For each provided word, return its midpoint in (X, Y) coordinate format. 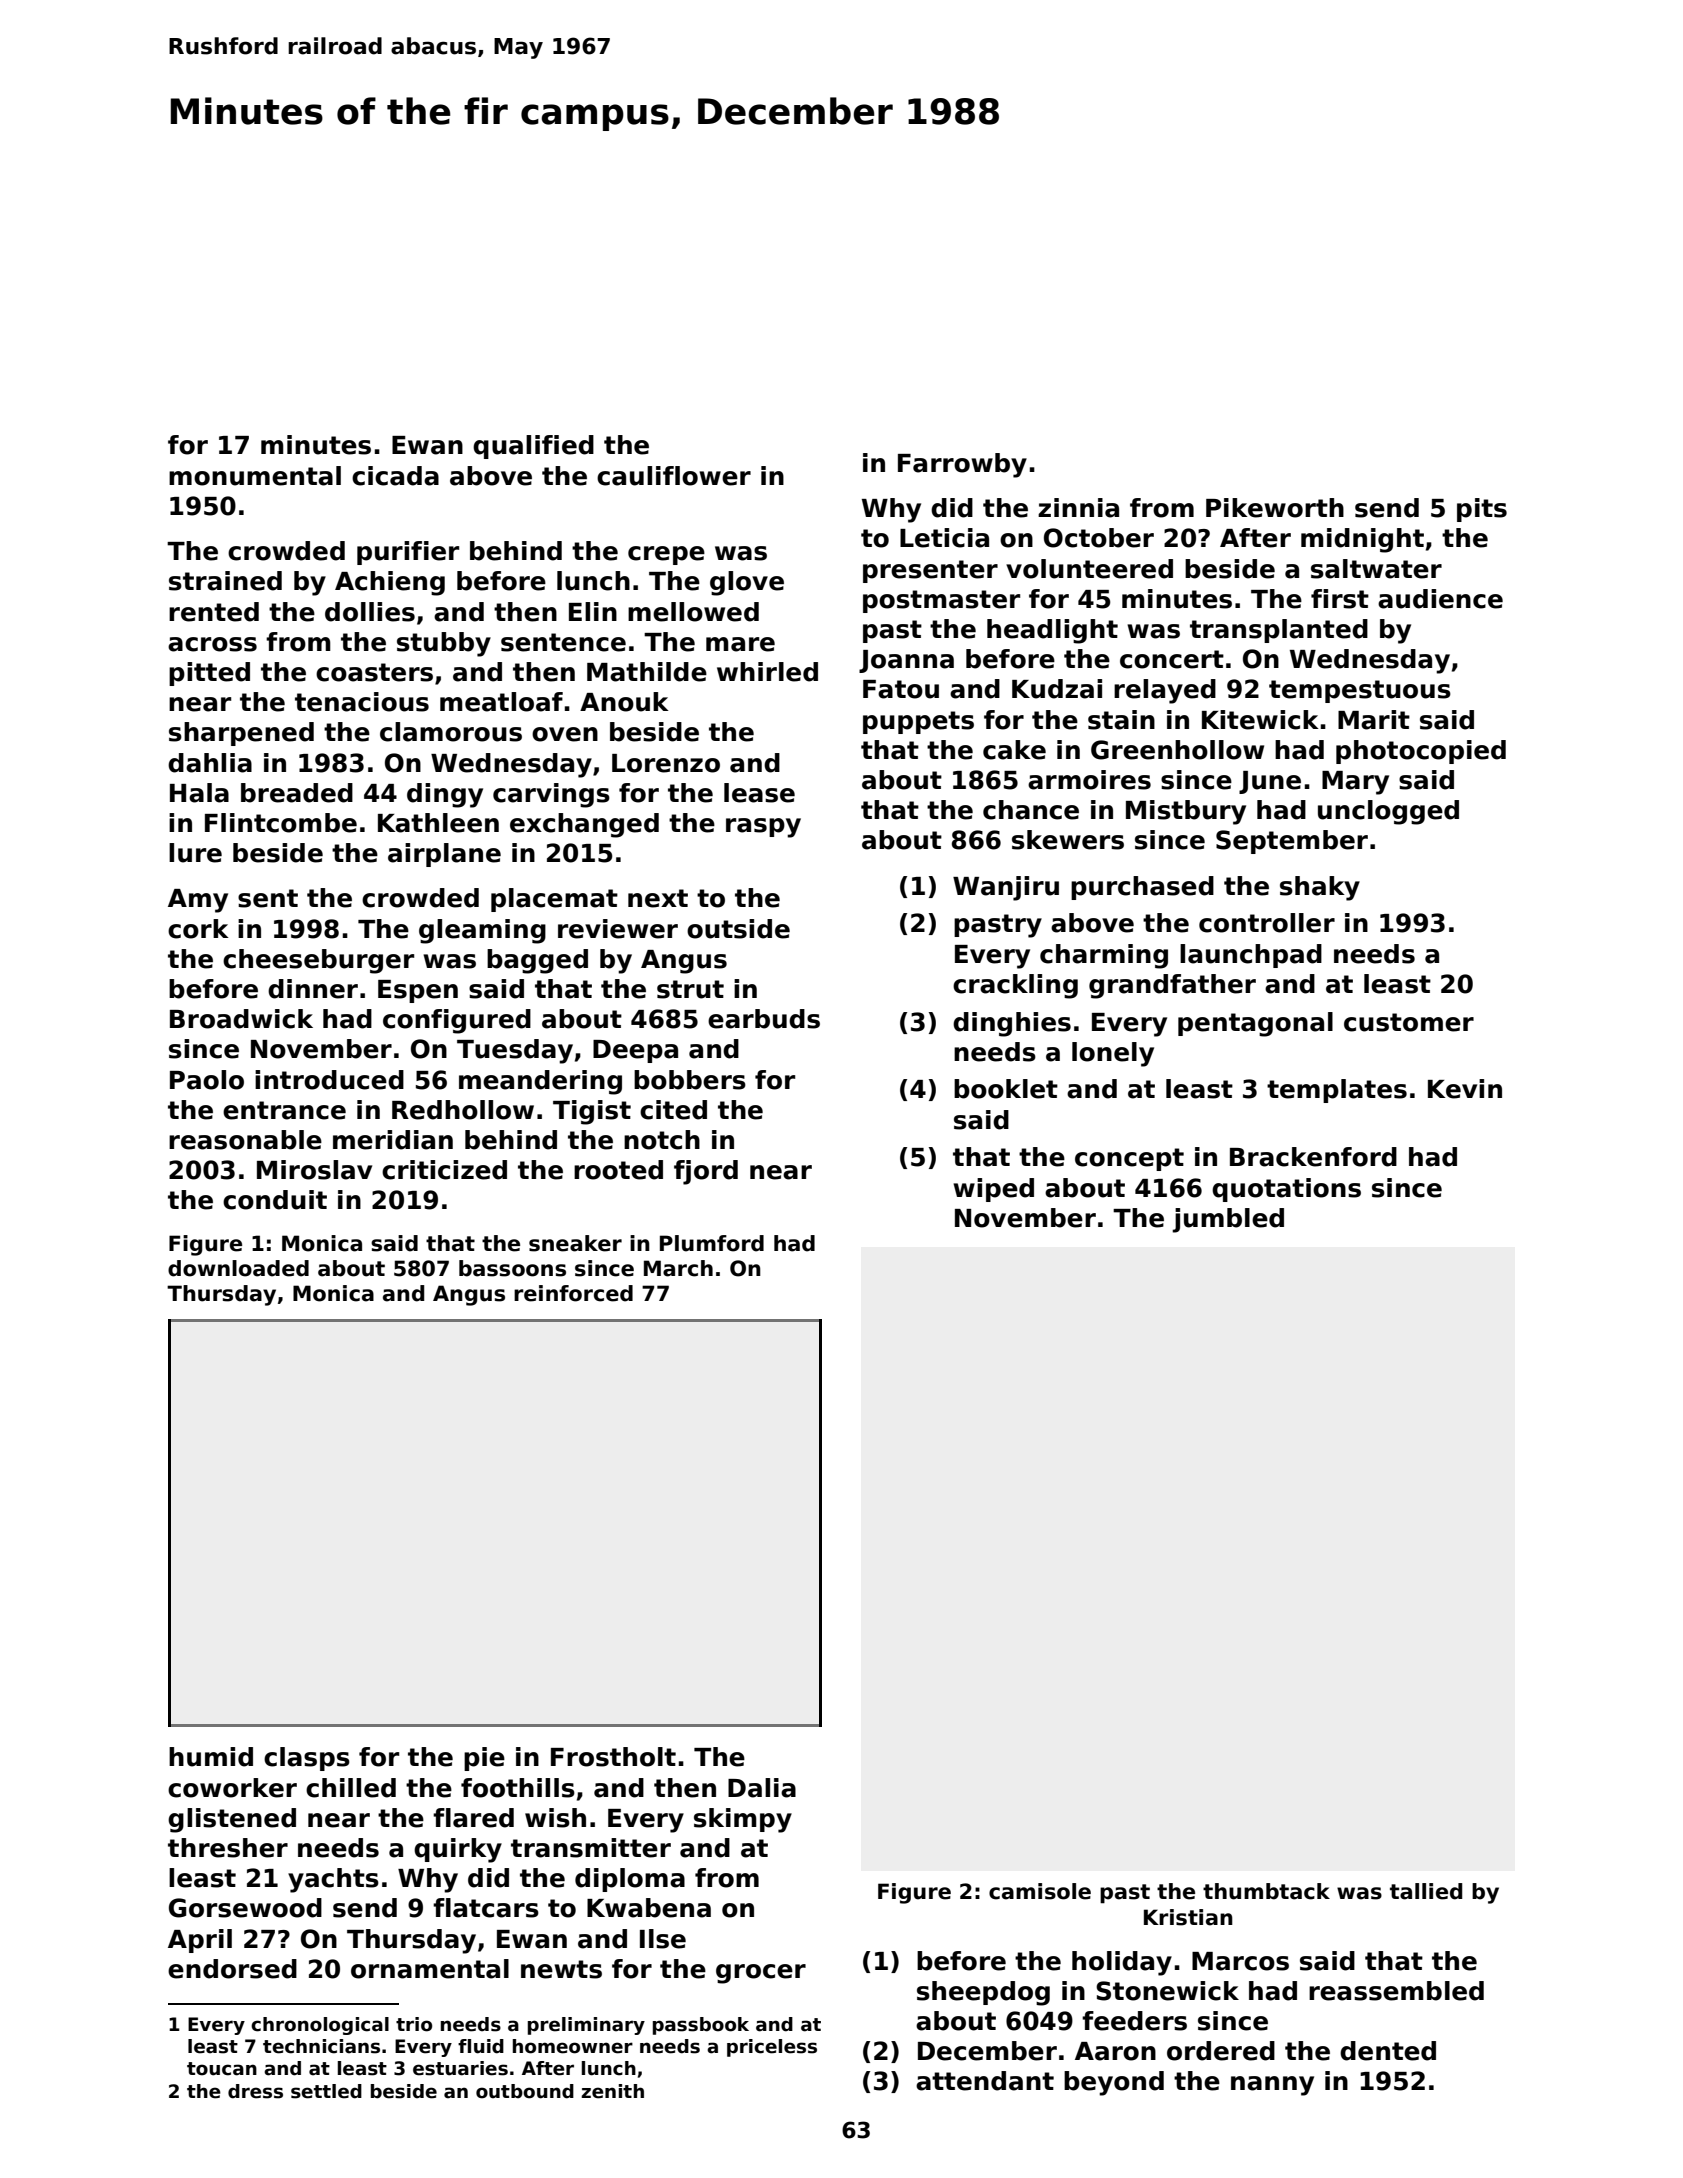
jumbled (1228, 1220)
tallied (1426, 1891)
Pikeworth (1275, 508)
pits (1482, 510)
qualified (533, 447)
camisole (1040, 1891)
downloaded (238, 1268)
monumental (255, 476)
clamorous (451, 732)
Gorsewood (245, 1908)
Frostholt (613, 1757)
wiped (993, 1190)
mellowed (693, 612)
